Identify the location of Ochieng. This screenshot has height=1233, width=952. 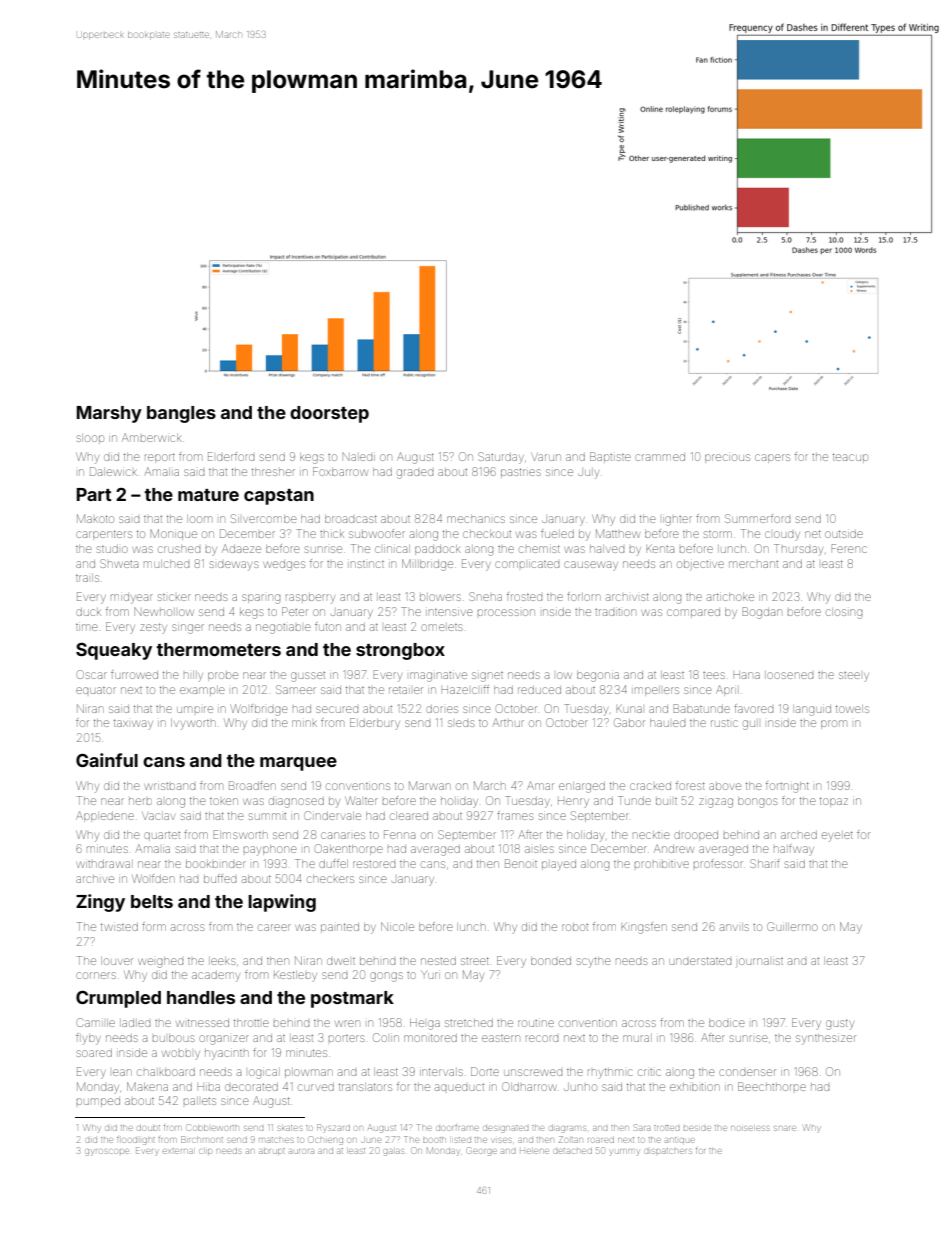
(326, 1139).
